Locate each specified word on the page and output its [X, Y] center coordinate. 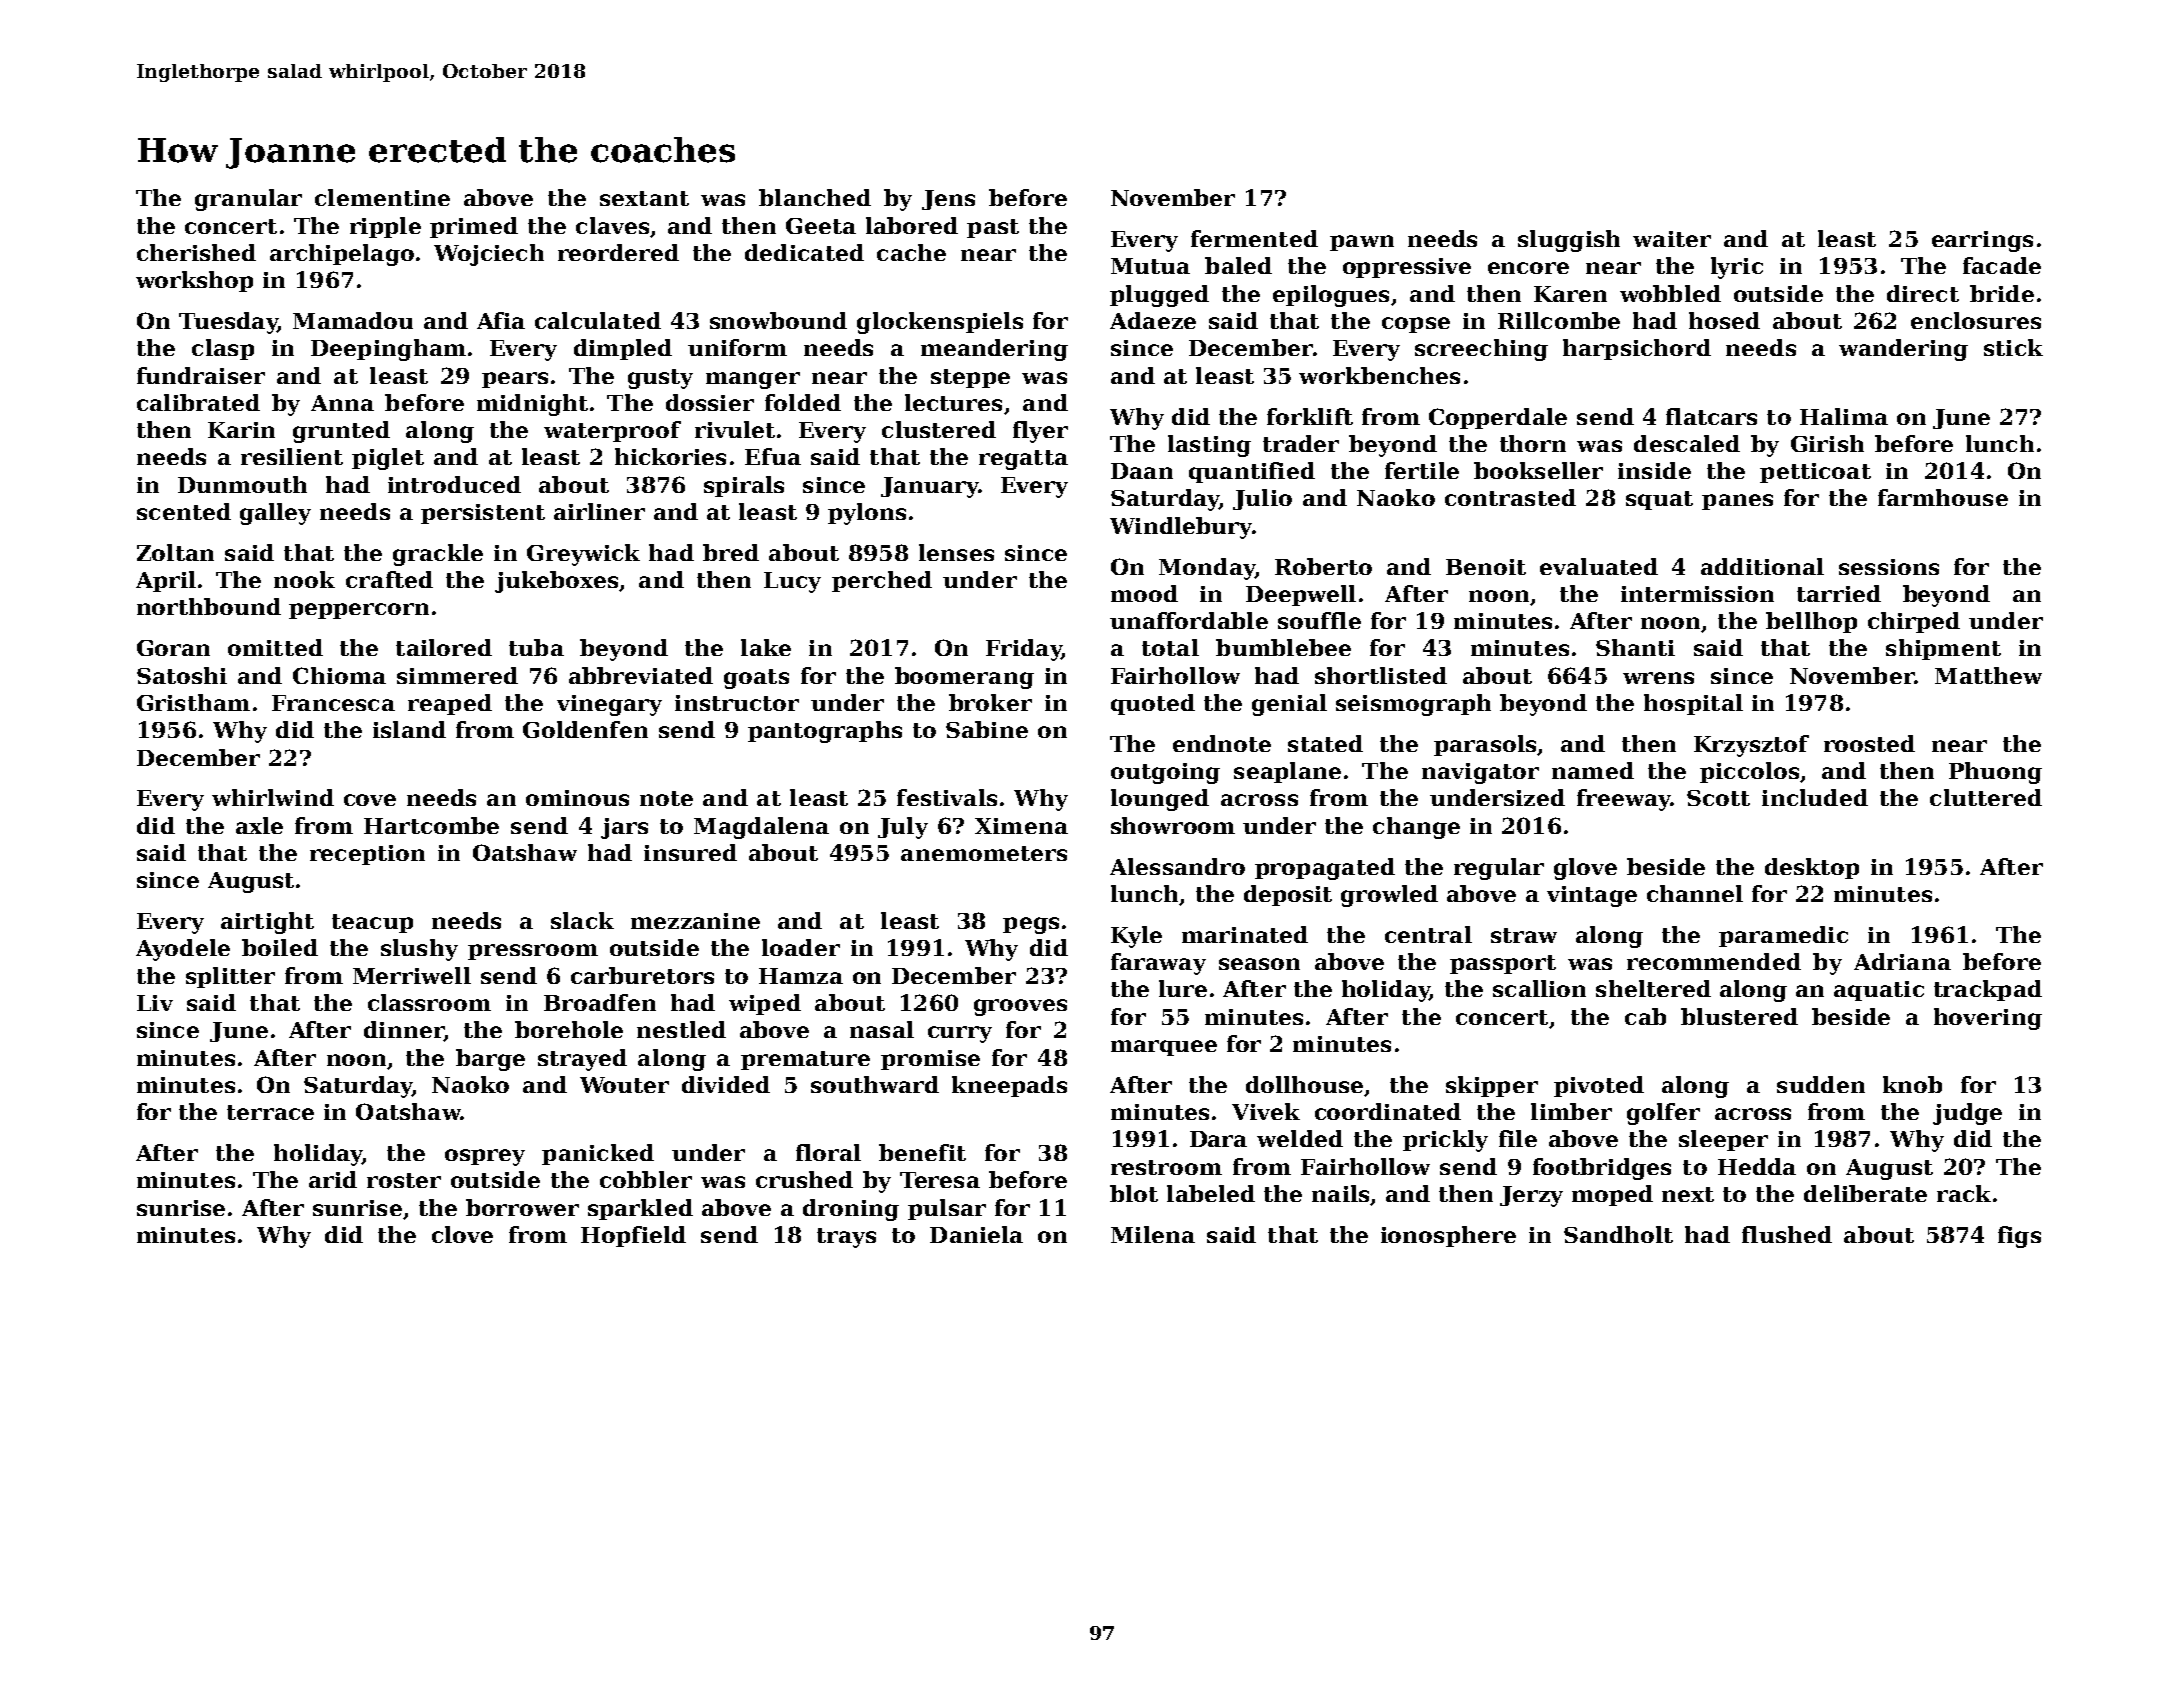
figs [2019, 1237]
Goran [173, 648]
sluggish [1569, 241]
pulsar [947, 1209]
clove [462, 1234]
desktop [1812, 868]
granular [248, 200]
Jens [948, 200]
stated [1325, 743]
